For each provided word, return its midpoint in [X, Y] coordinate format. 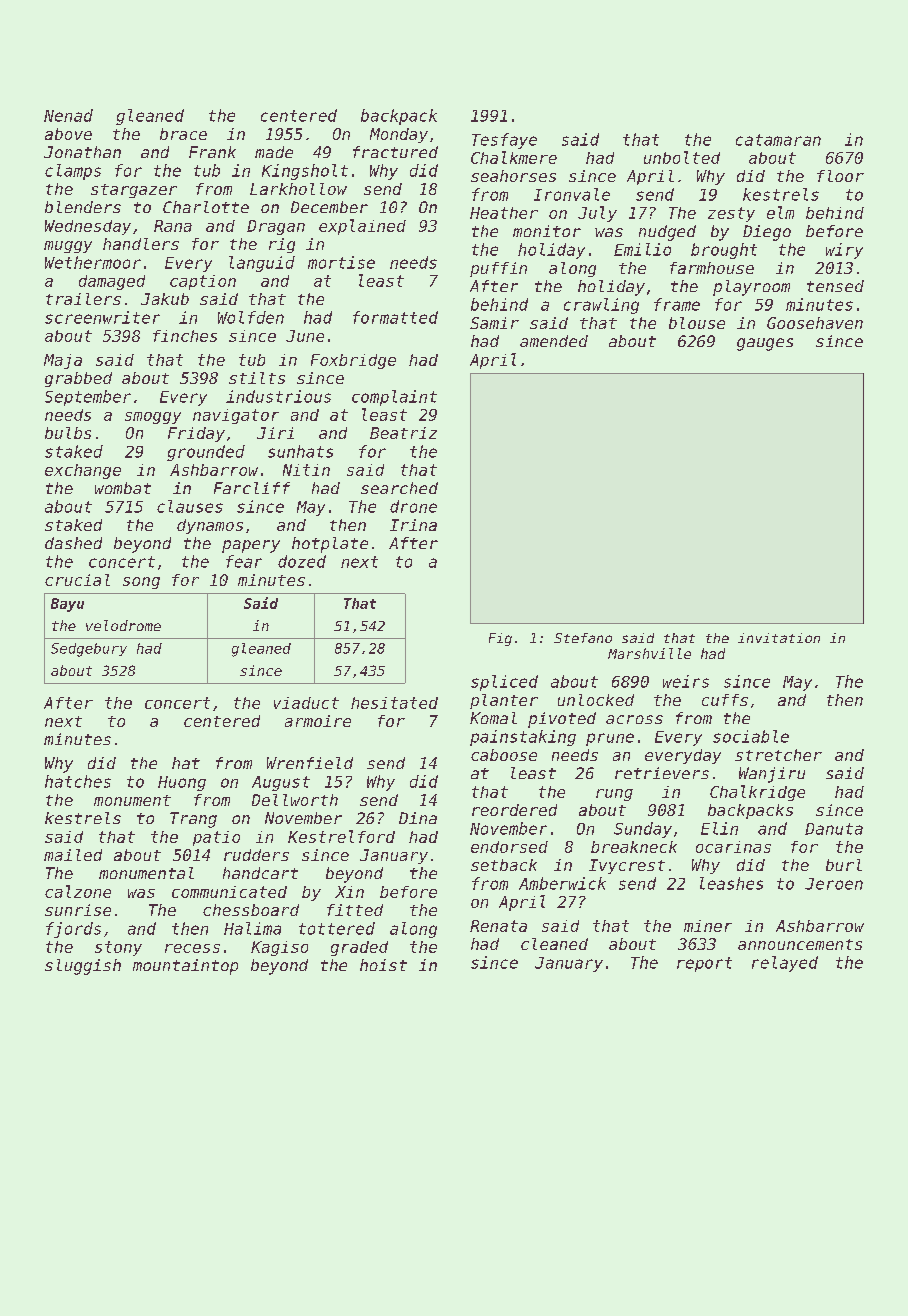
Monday [399, 135]
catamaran [778, 140]
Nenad [68, 115]
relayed [785, 964]
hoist [383, 965]
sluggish [83, 967]
